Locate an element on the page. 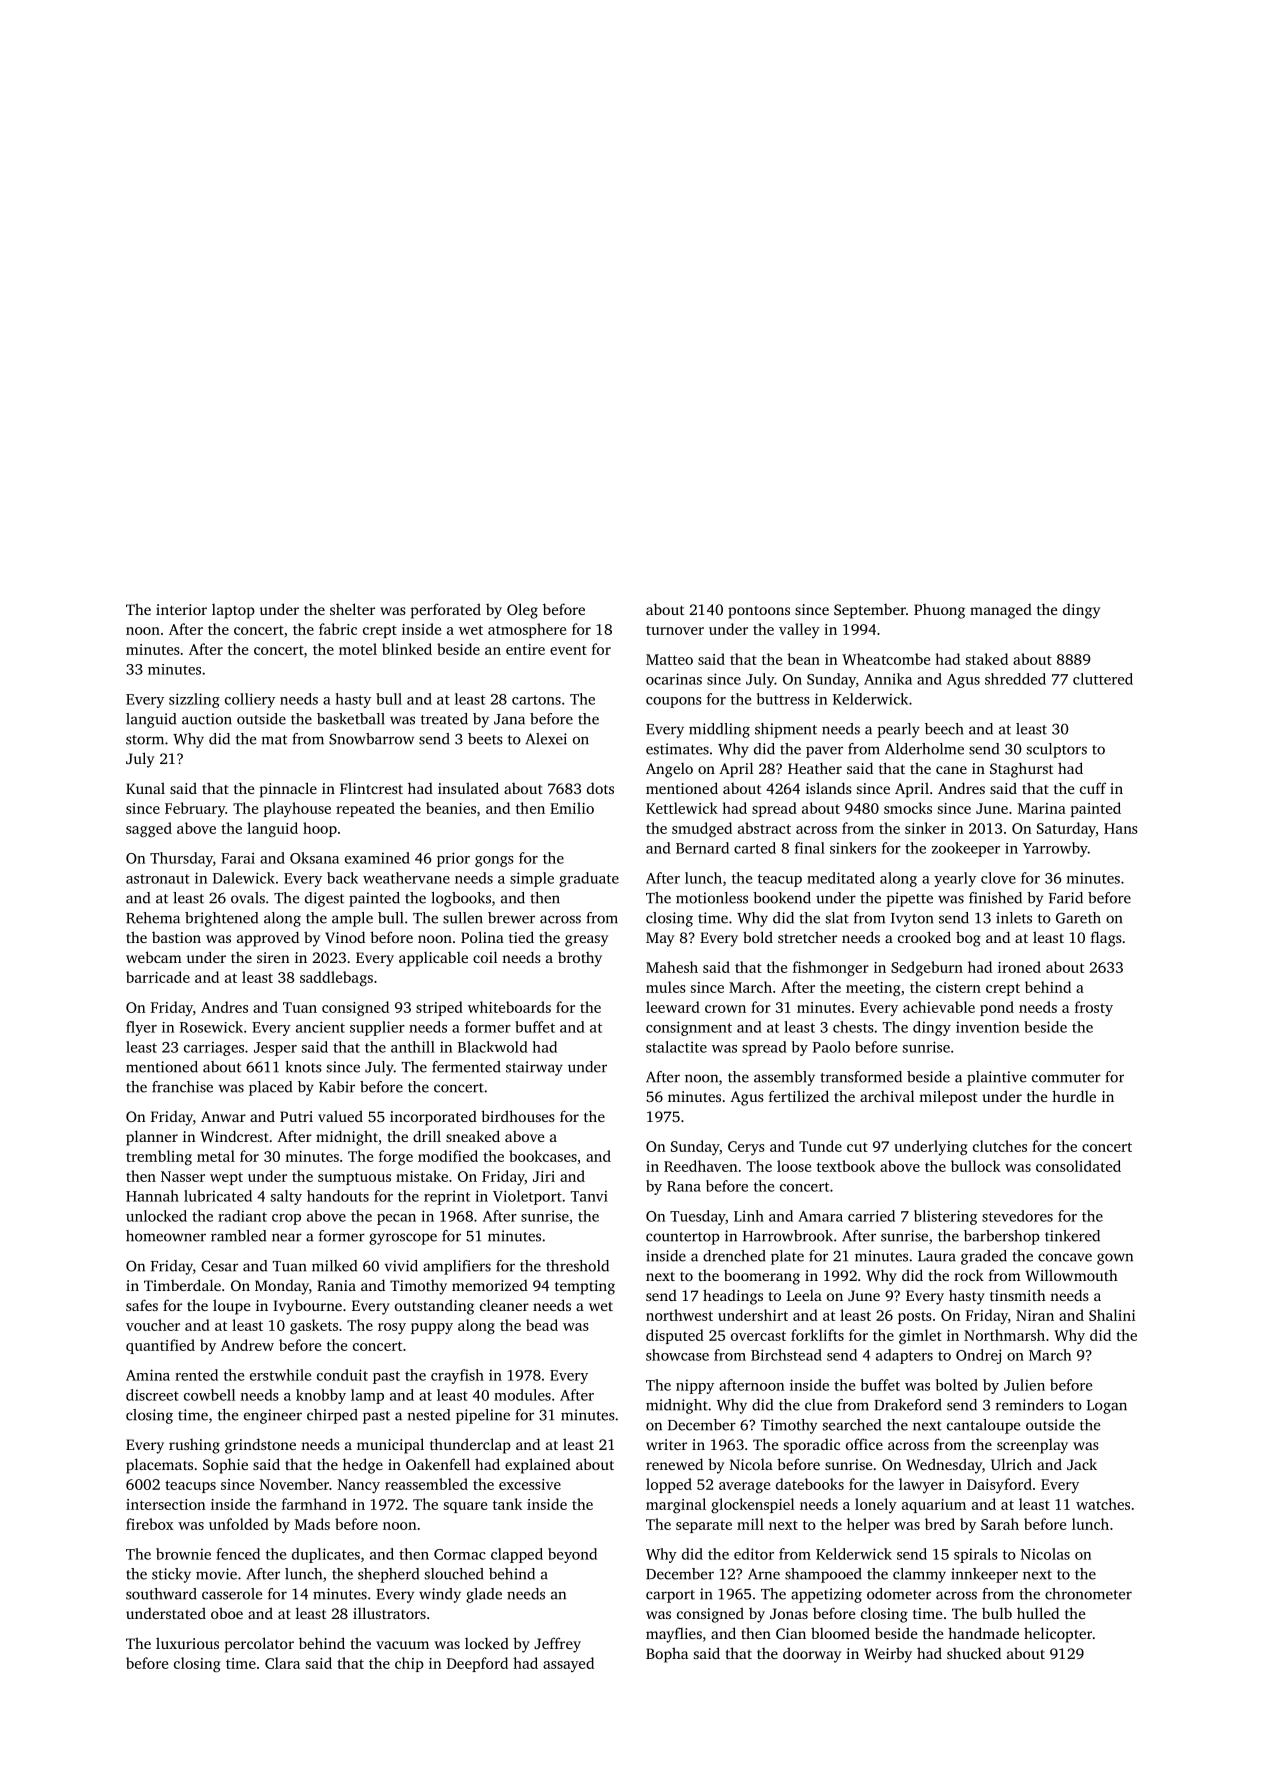 This image has width=1265, height=1790. Clara is located at coordinates (282, 1663).
